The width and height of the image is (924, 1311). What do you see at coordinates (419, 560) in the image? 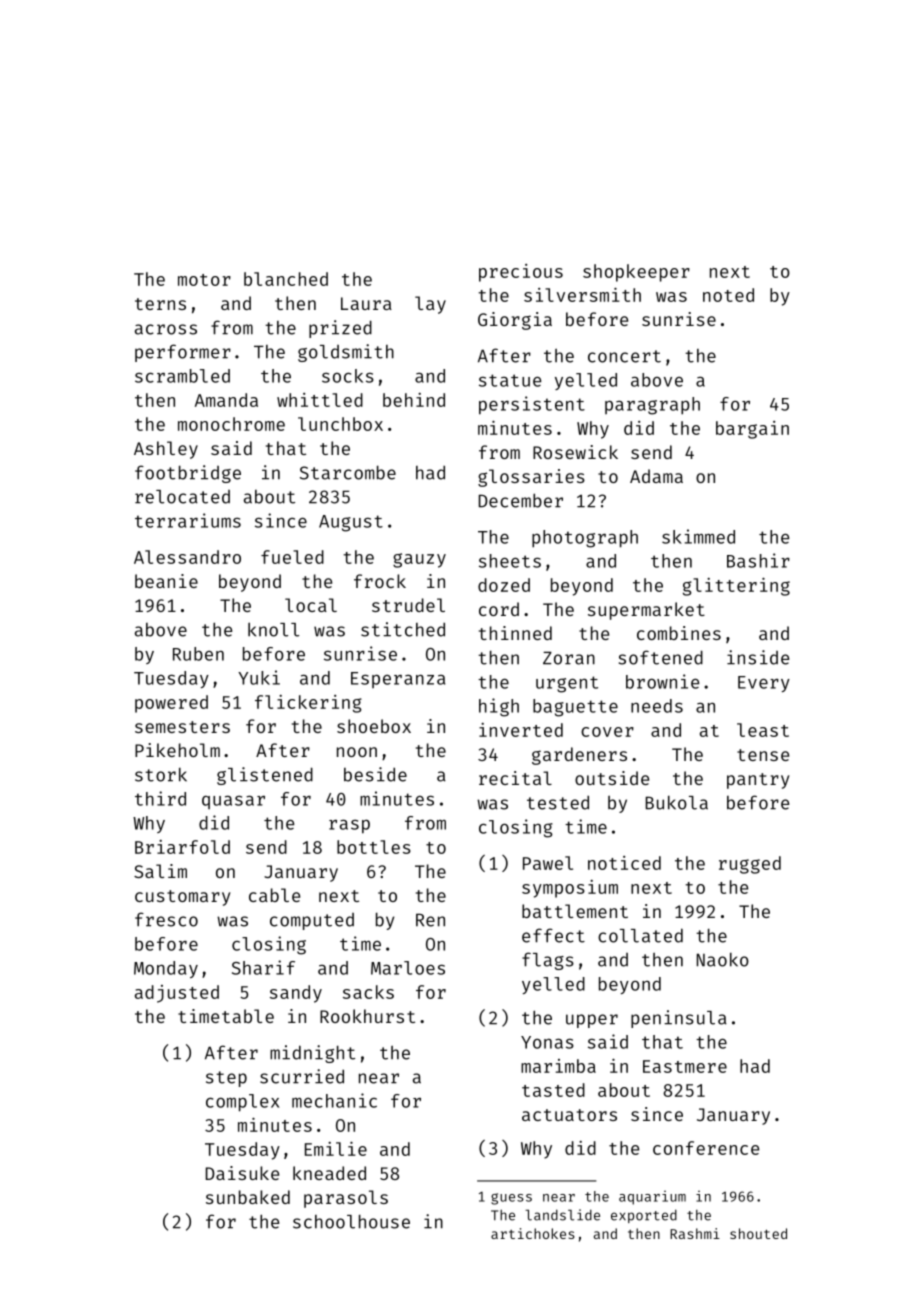
I see `gauzy` at bounding box center [419, 560].
